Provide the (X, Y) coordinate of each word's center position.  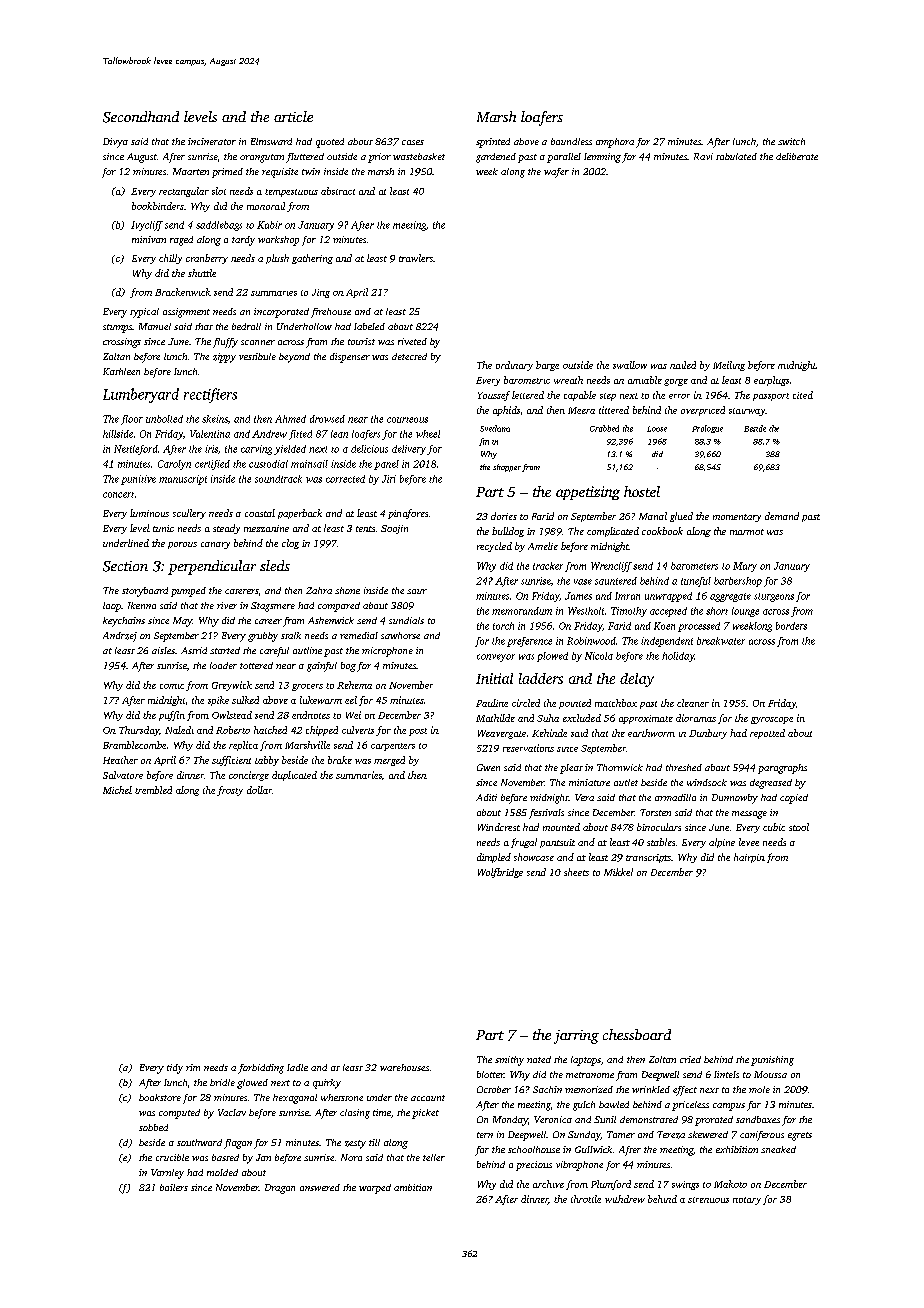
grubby (263, 637)
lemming (602, 158)
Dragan (280, 1189)
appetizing (588, 493)
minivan (149, 239)
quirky (327, 1084)
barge (547, 366)
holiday (678, 657)
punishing (772, 1061)
